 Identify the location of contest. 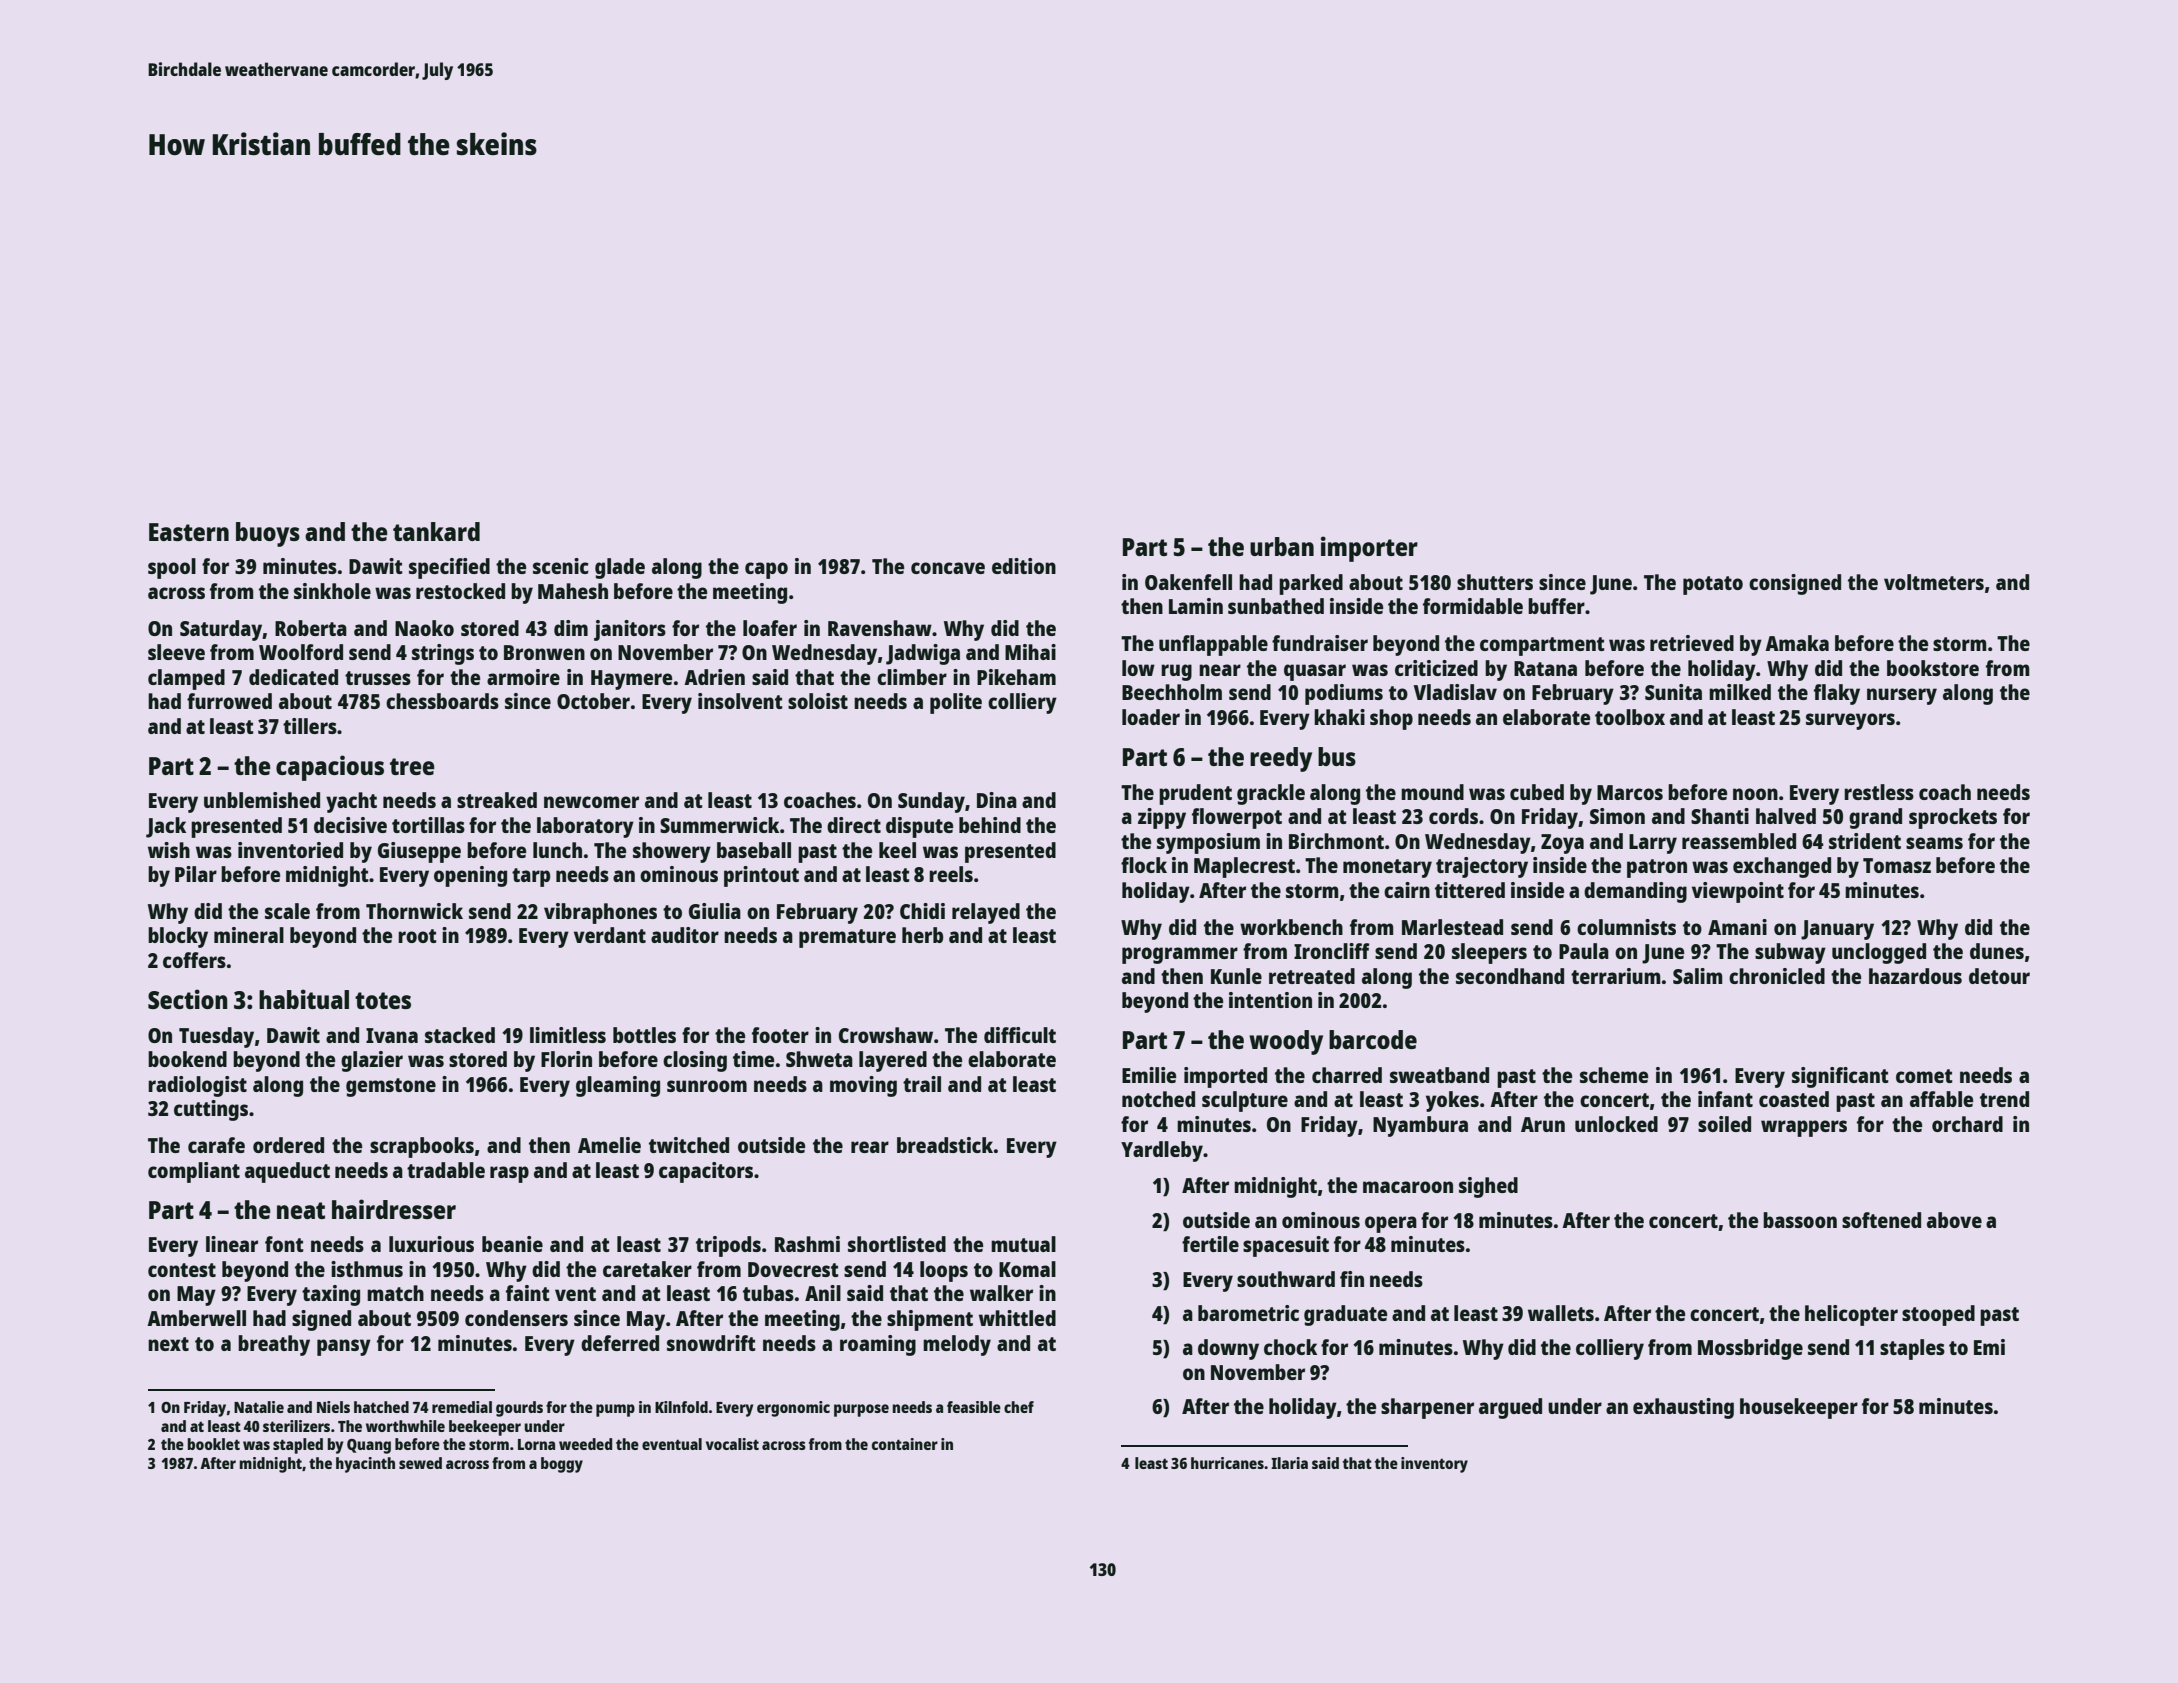
(182, 1270).
